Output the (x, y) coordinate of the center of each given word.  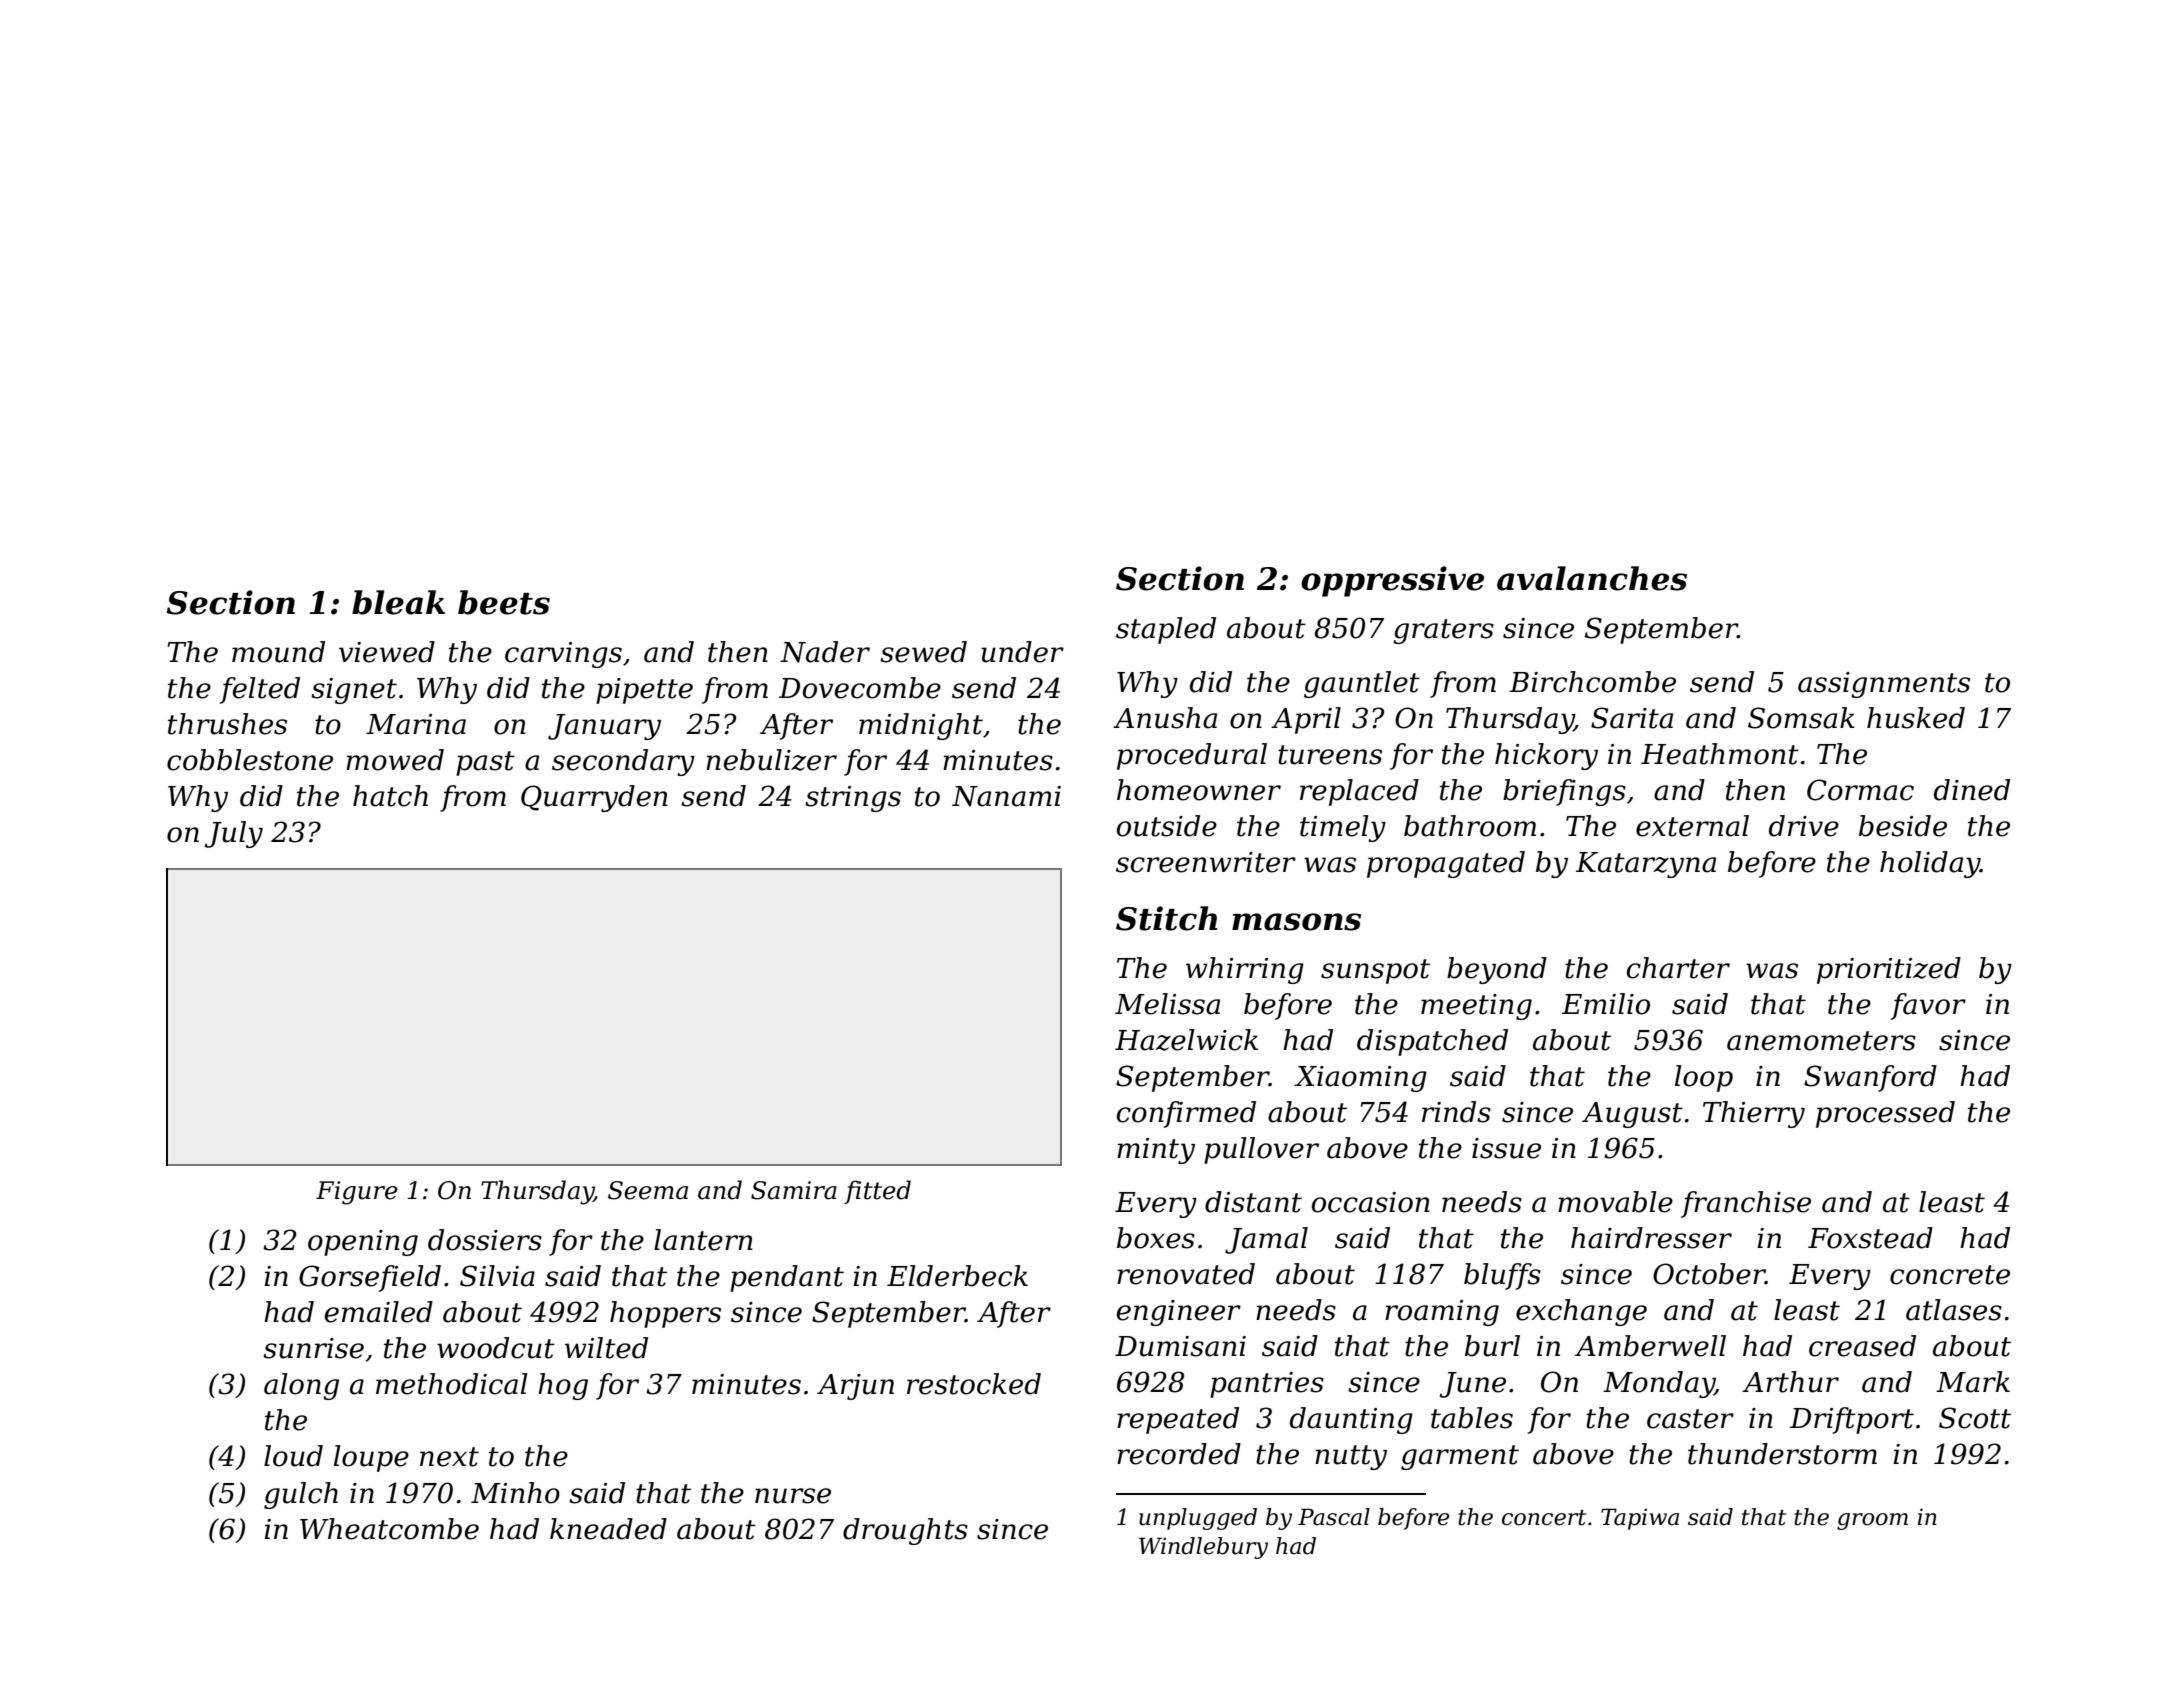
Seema (648, 1190)
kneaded (608, 1529)
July (233, 834)
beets (504, 602)
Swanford (1870, 1078)
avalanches (1592, 578)
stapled (1166, 630)
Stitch (1166, 918)
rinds (1456, 1112)
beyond (1497, 970)
